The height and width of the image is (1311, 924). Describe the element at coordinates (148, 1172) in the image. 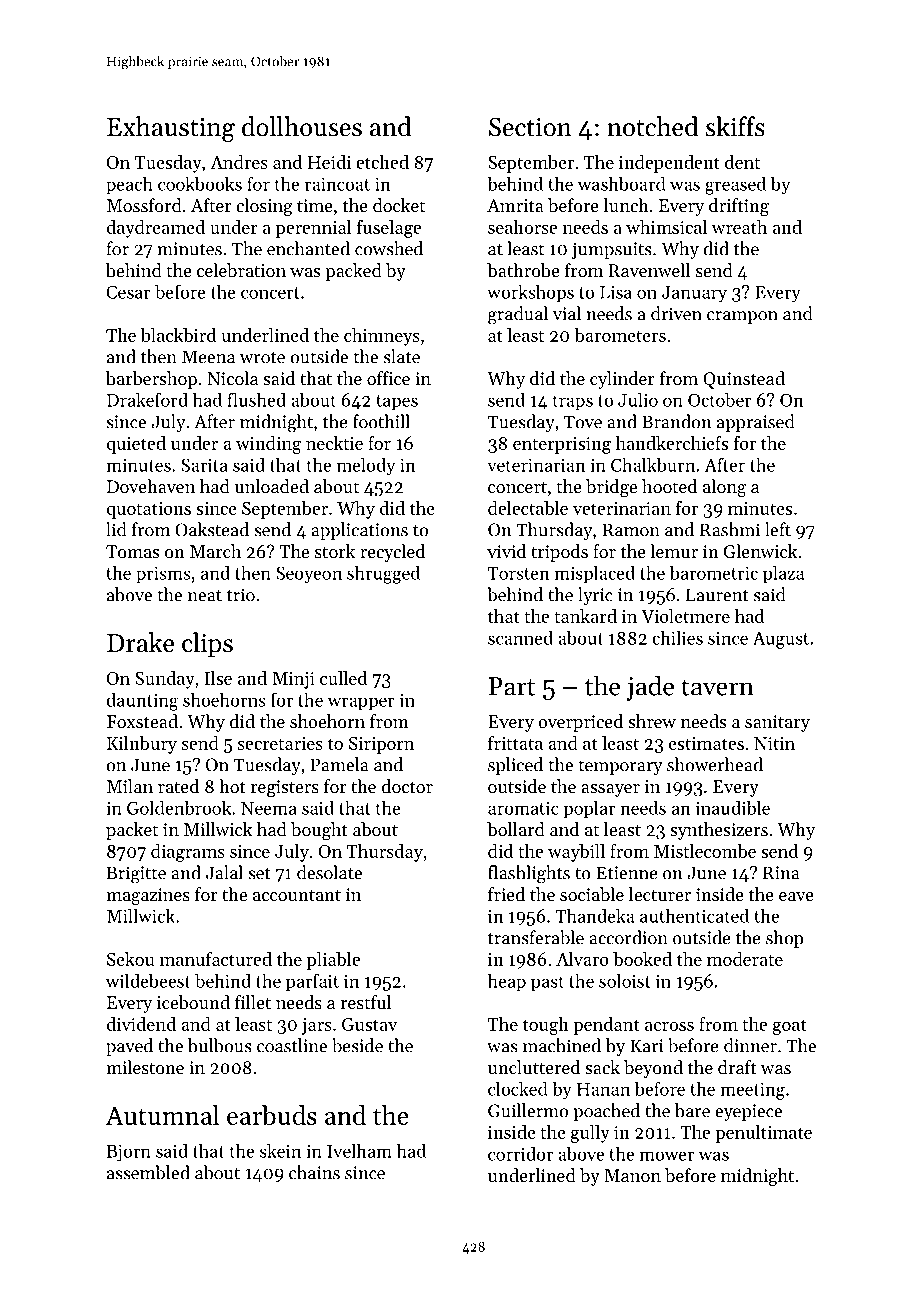

I see `assembled` at that location.
